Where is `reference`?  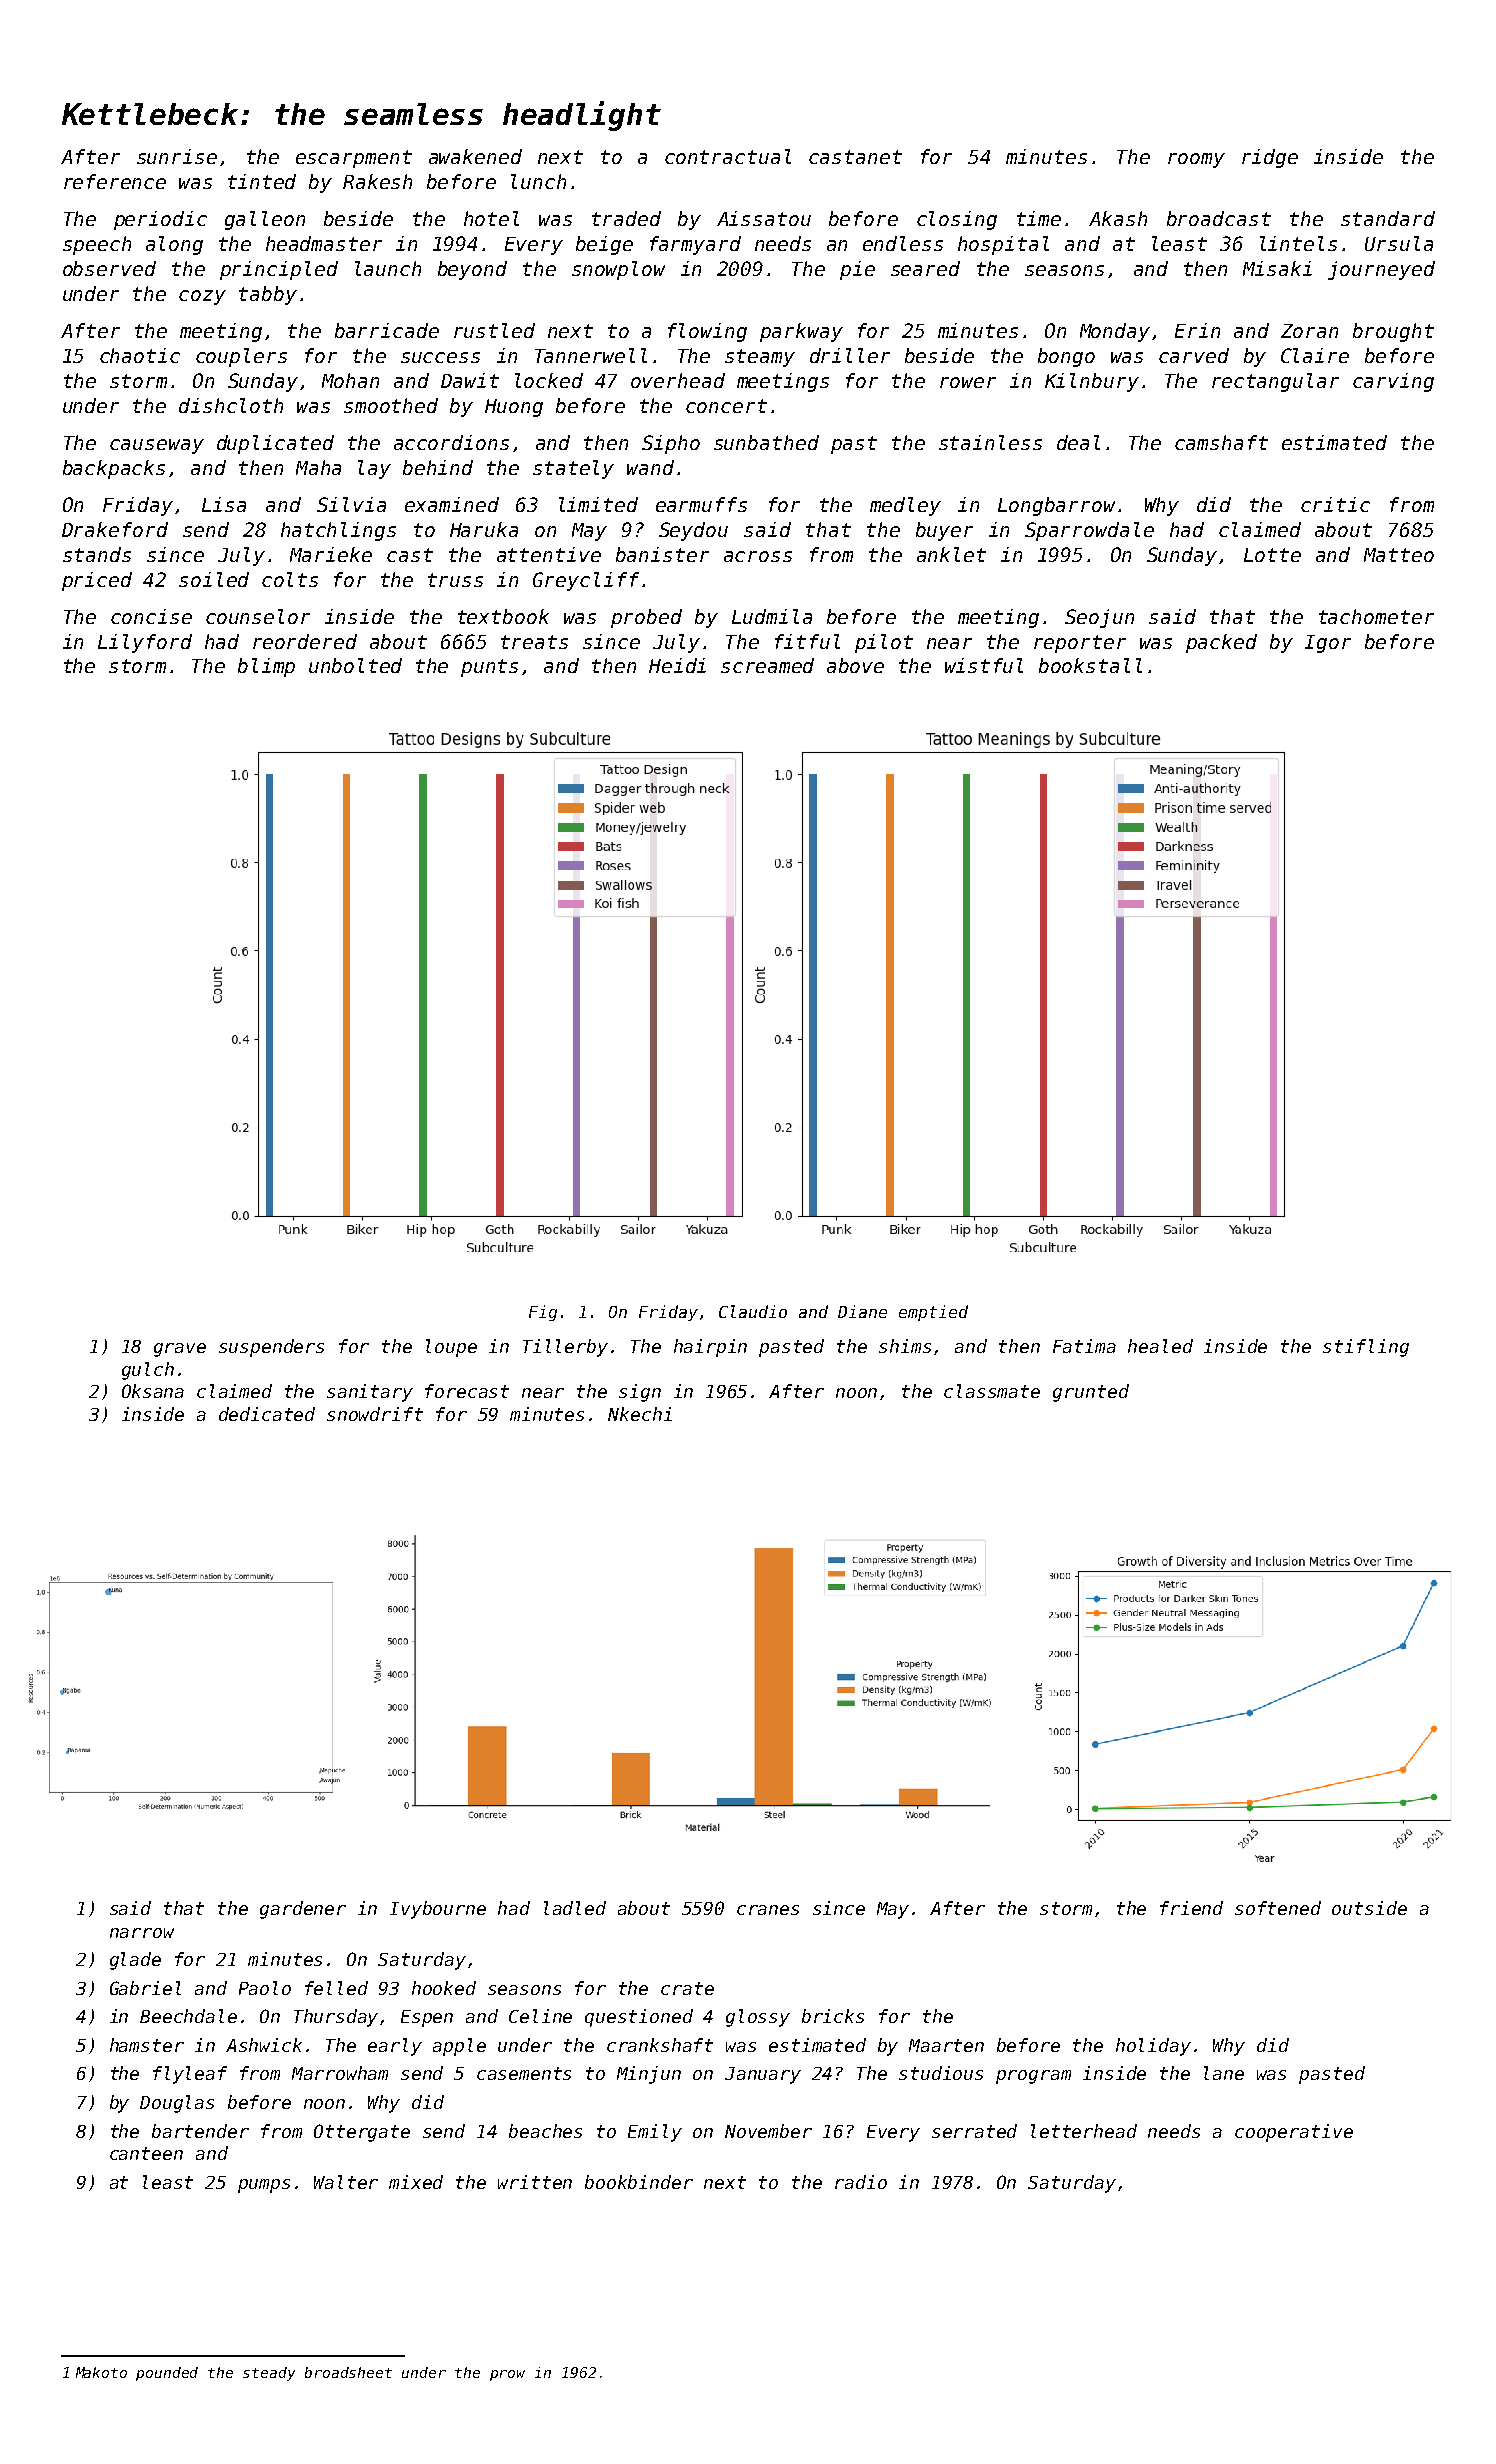
reference is located at coordinates (115, 181).
